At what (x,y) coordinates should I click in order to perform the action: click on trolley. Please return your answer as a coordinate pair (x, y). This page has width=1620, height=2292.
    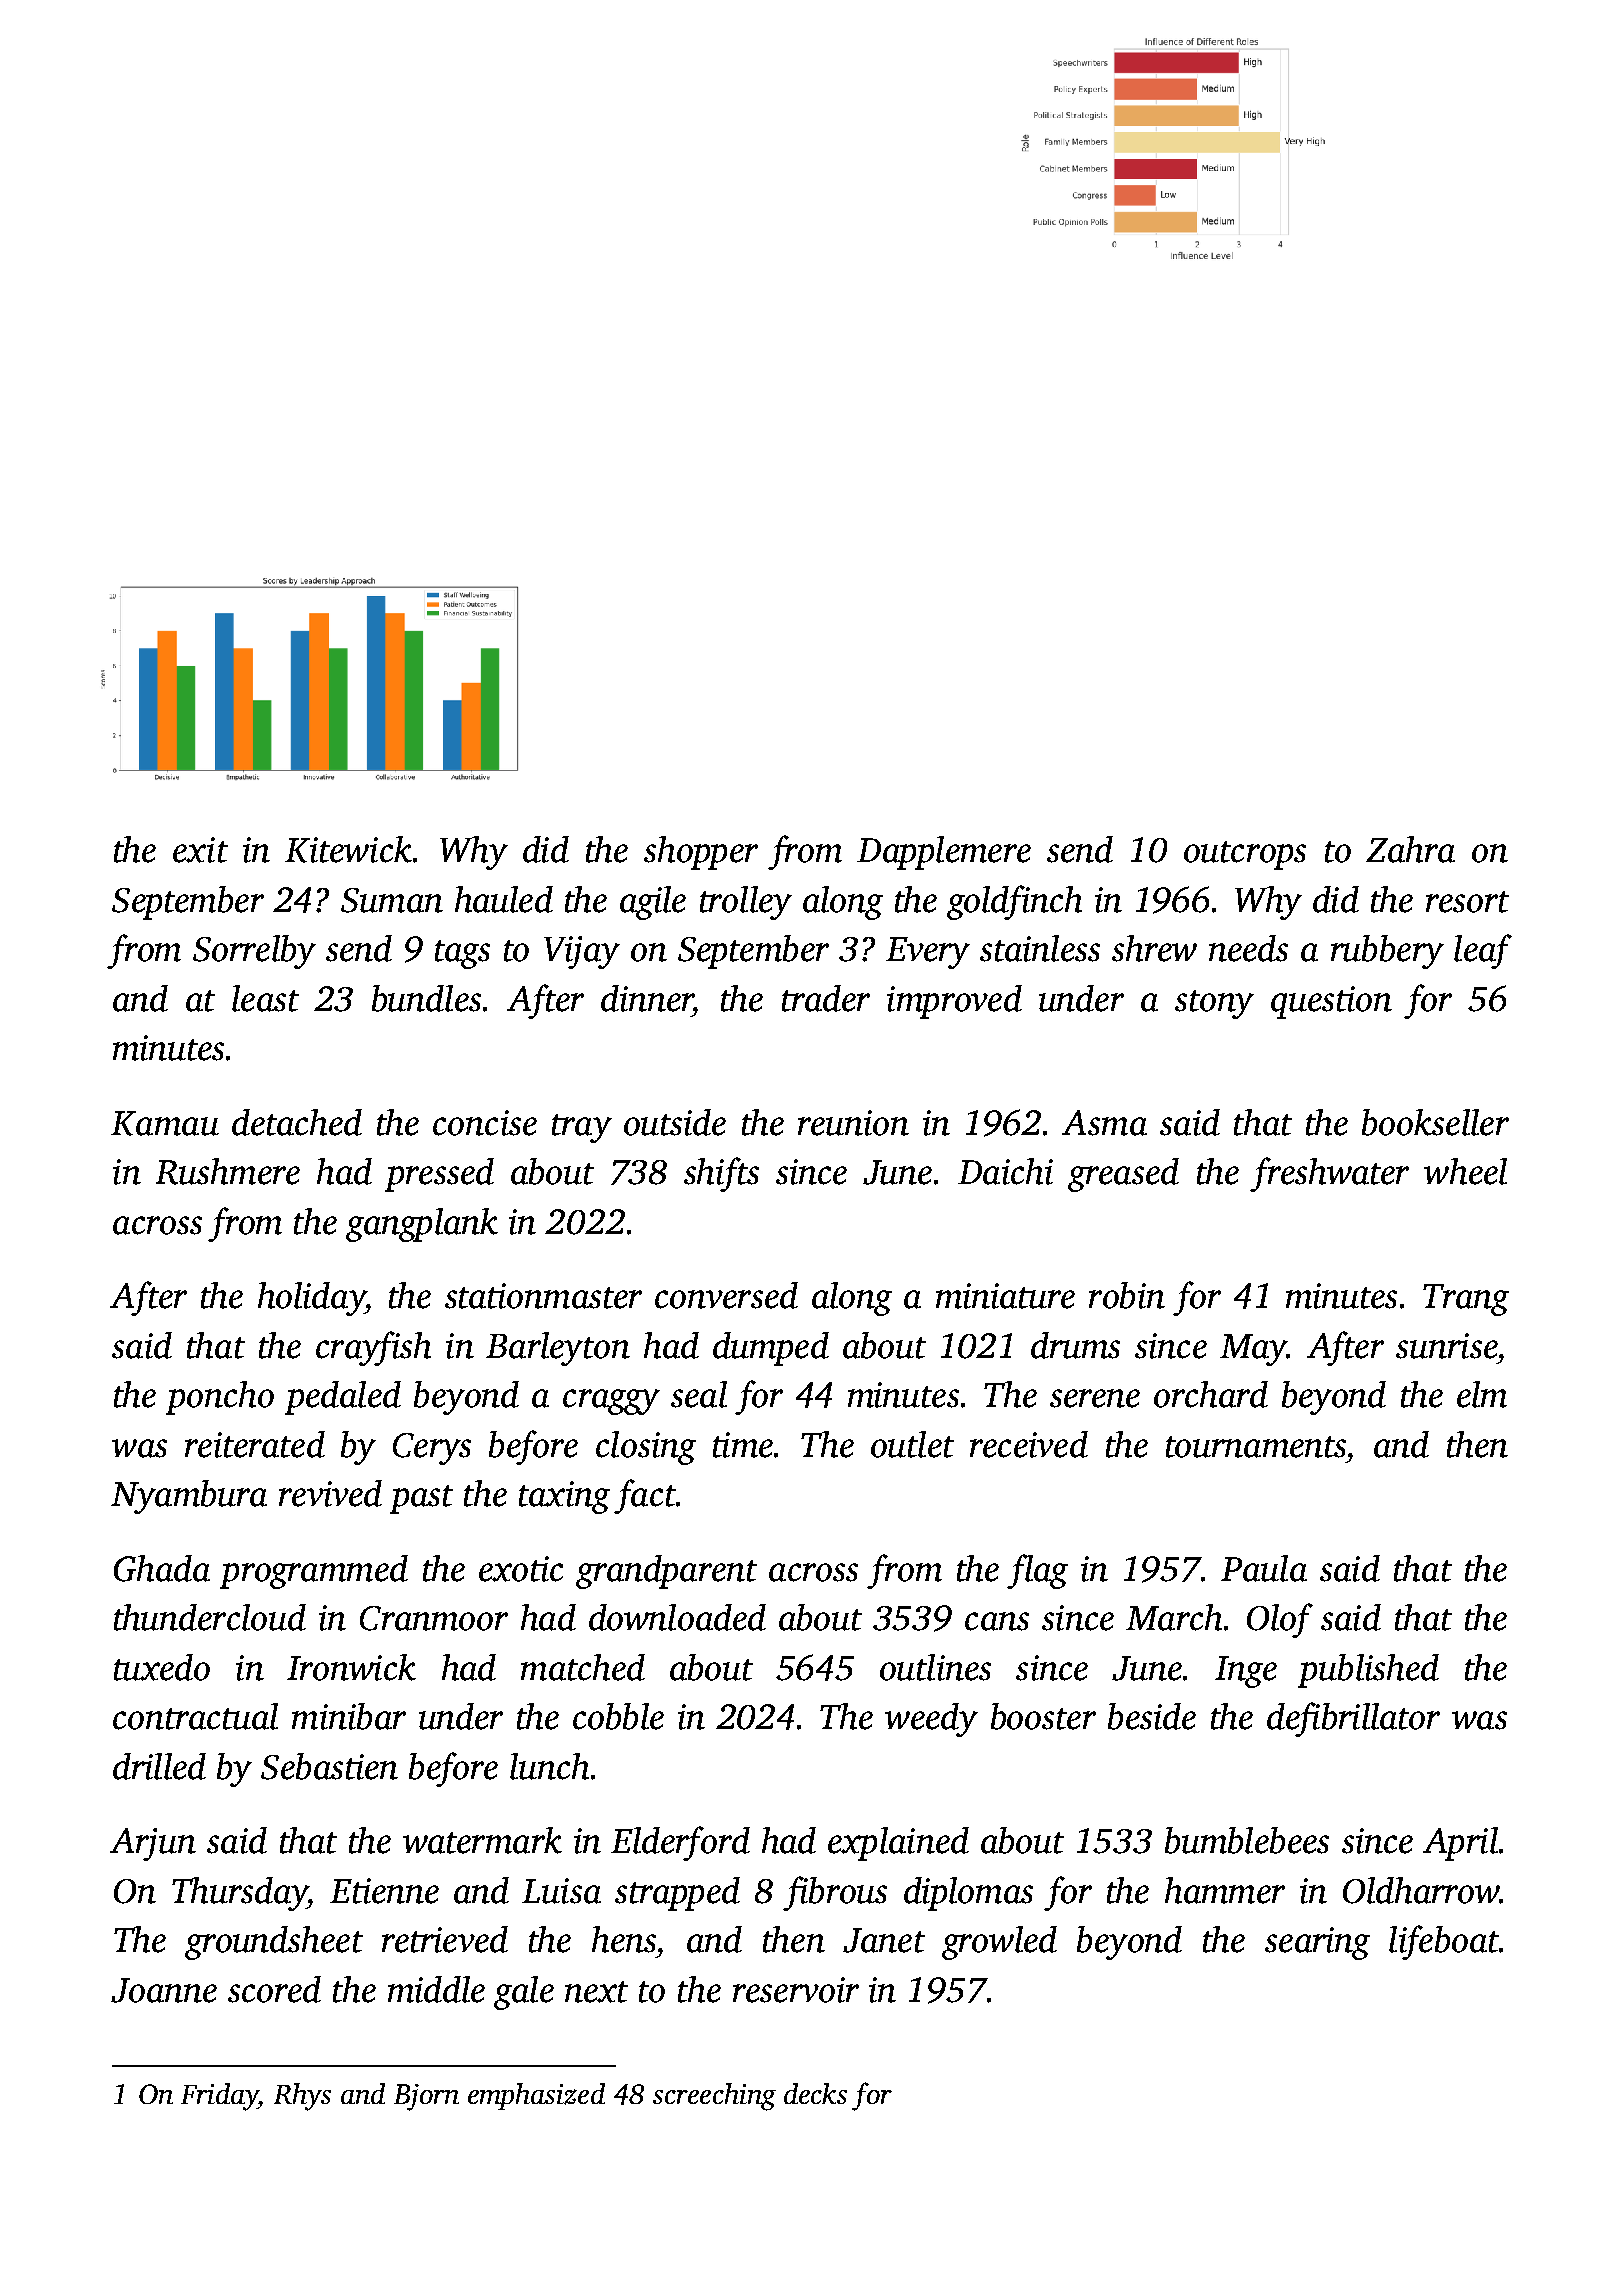
    Looking at the image, I should click on (746, 903).
